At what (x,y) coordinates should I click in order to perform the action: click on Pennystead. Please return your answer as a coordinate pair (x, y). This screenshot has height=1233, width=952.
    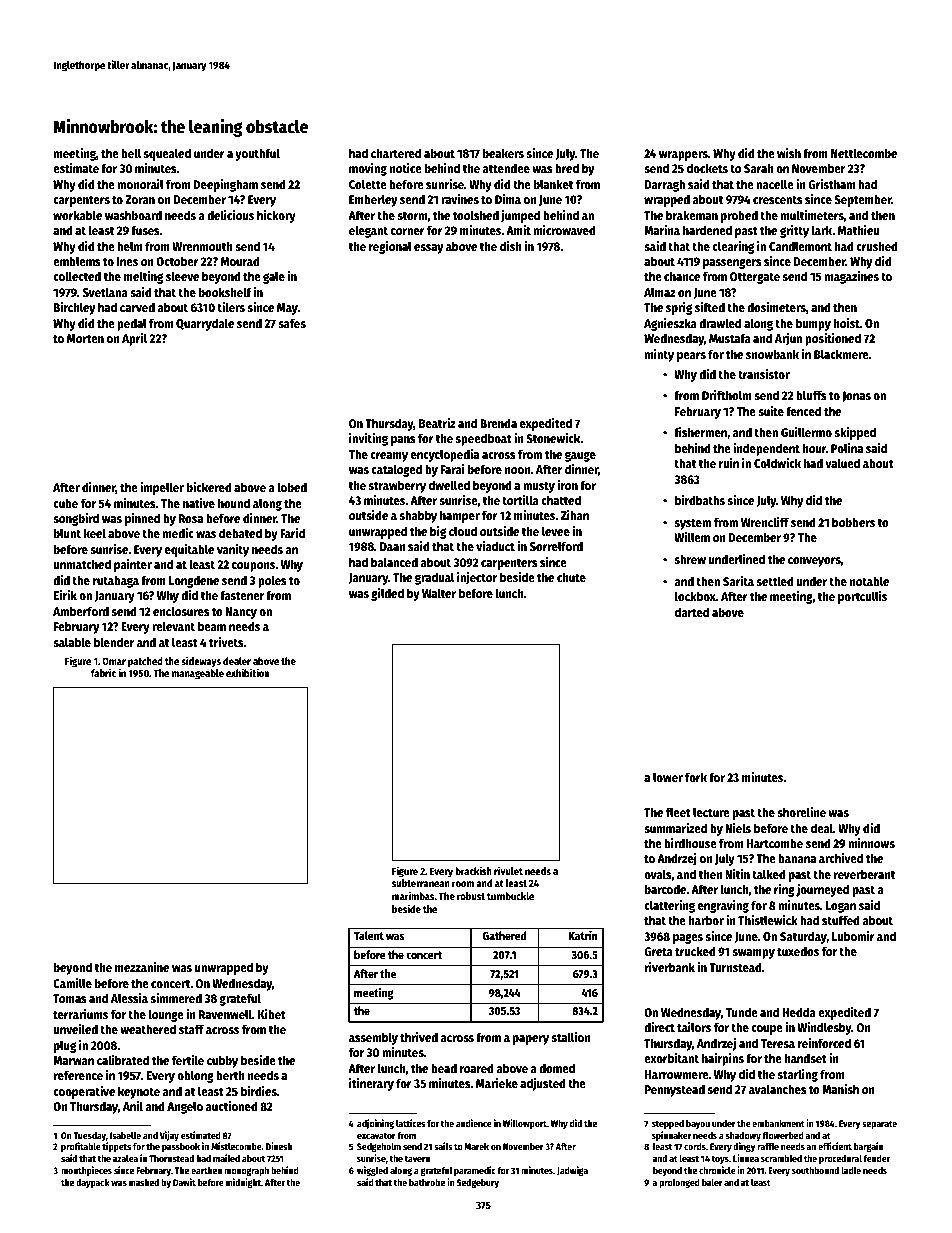
    Looking at the image, I should click on (675, 1090).
